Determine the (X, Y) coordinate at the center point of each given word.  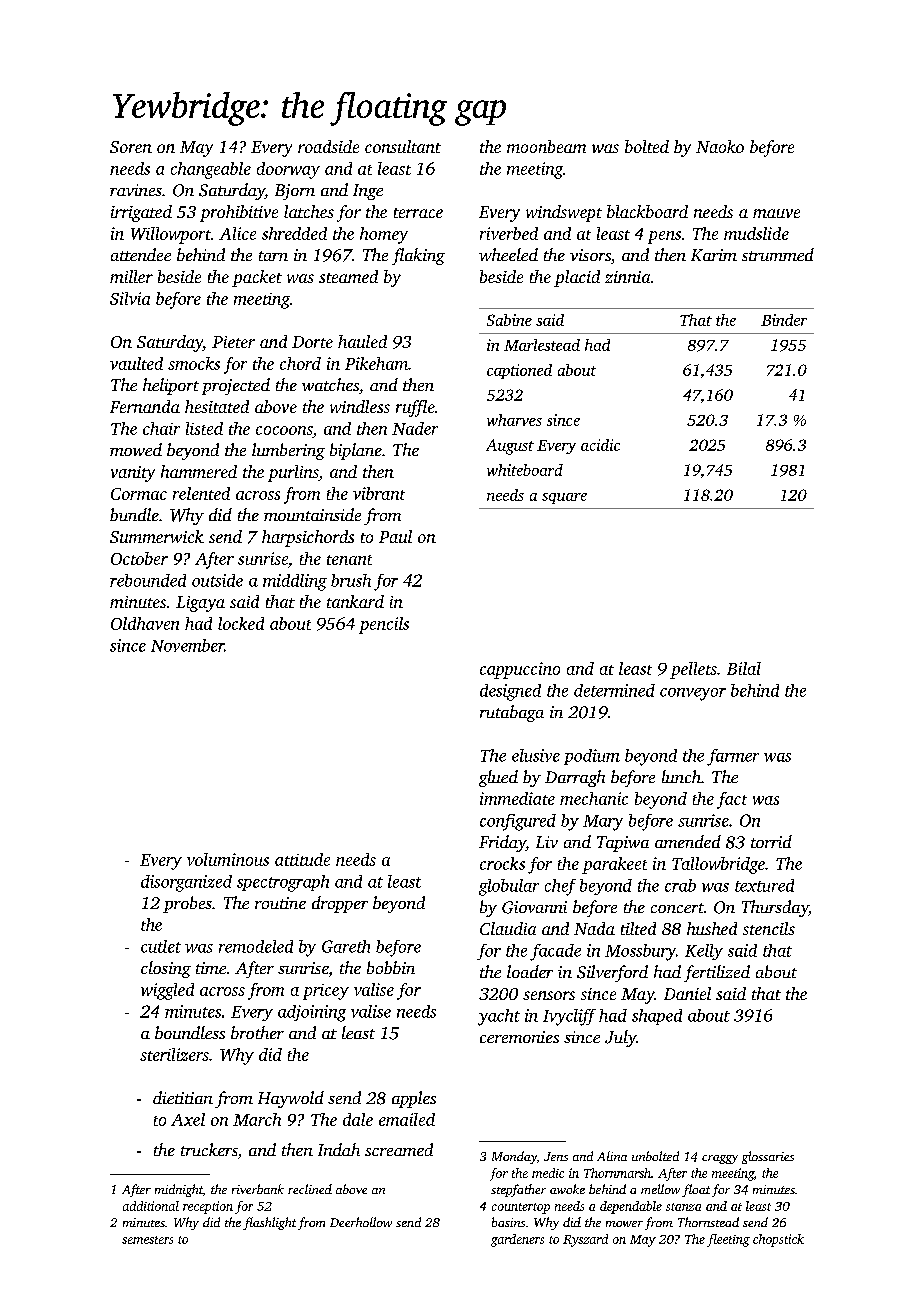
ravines (136, 190)
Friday (502, 843)
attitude (302, 859)
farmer (733, 757)
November (187, 645)
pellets (693, 670)
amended (688, 841)
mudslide (756, 233)
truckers (209, 1149)
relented (201, 493)
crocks (502, 863)
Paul (395, 536)
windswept (564, 213)
